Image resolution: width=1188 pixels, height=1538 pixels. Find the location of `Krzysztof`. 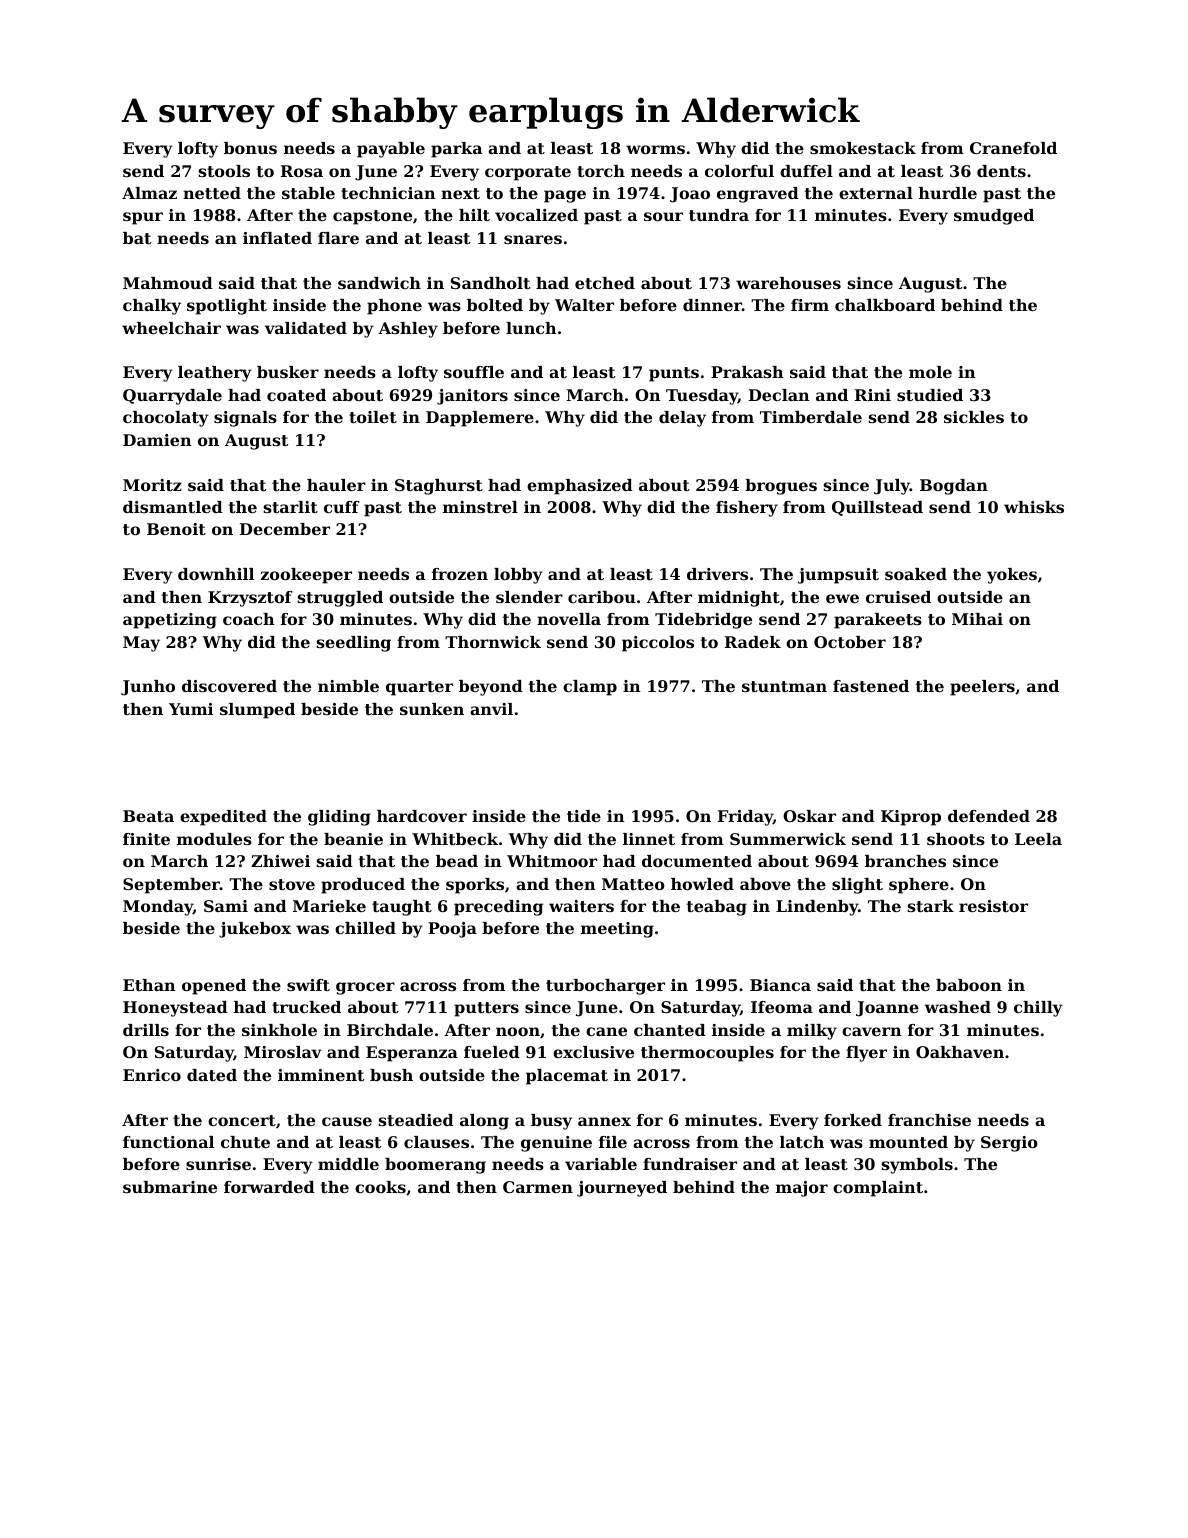

Krzysztof is located at coordinates (250, 599).
